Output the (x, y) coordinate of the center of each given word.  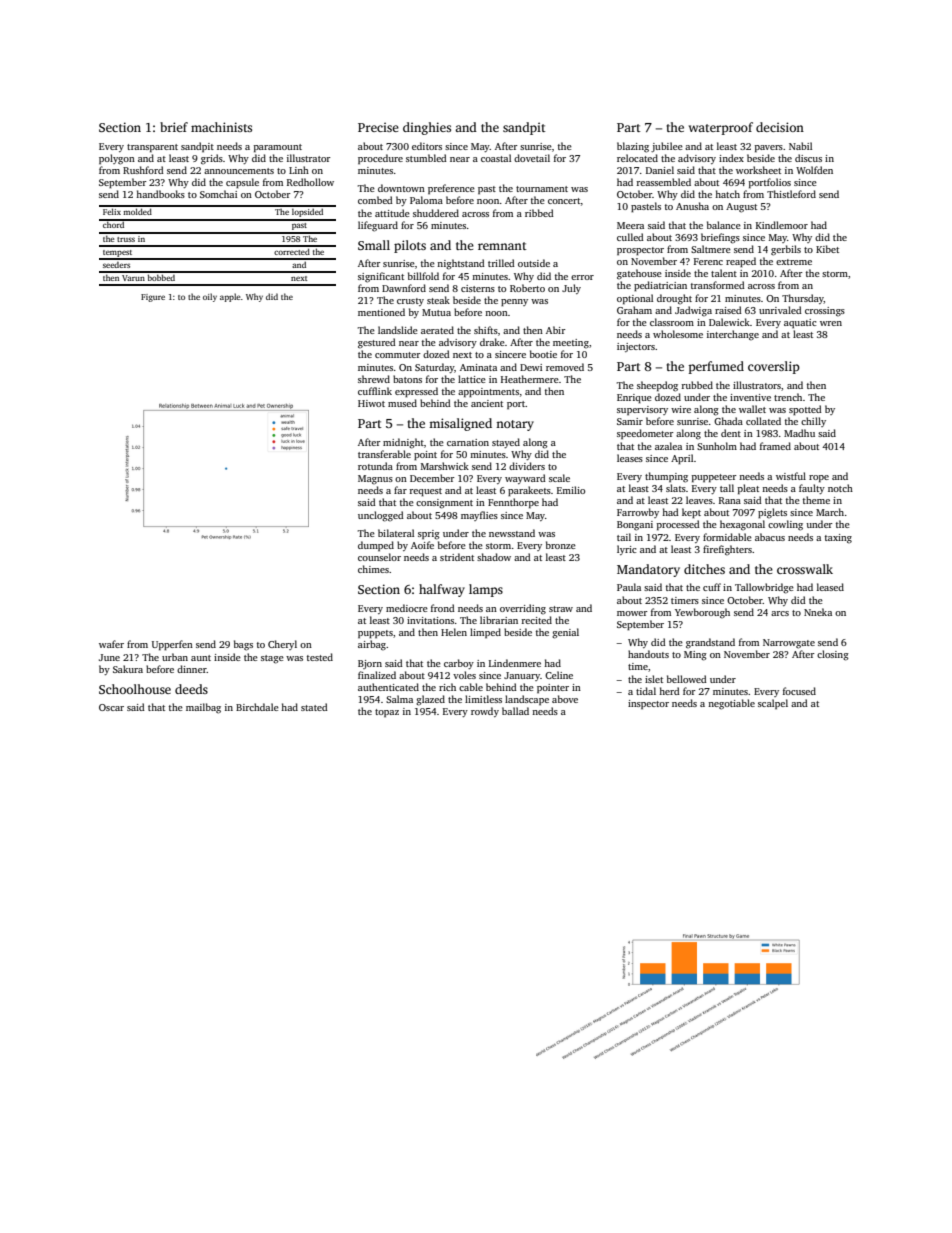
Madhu (799, 433)
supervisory (642, 410)
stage (272, 659)
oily (210, 297)
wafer (111, 644)
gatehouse (639, 274)
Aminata (478, 367)
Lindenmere (515, 663)
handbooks (160, 194)
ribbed (539, 213)
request (426, 492)
